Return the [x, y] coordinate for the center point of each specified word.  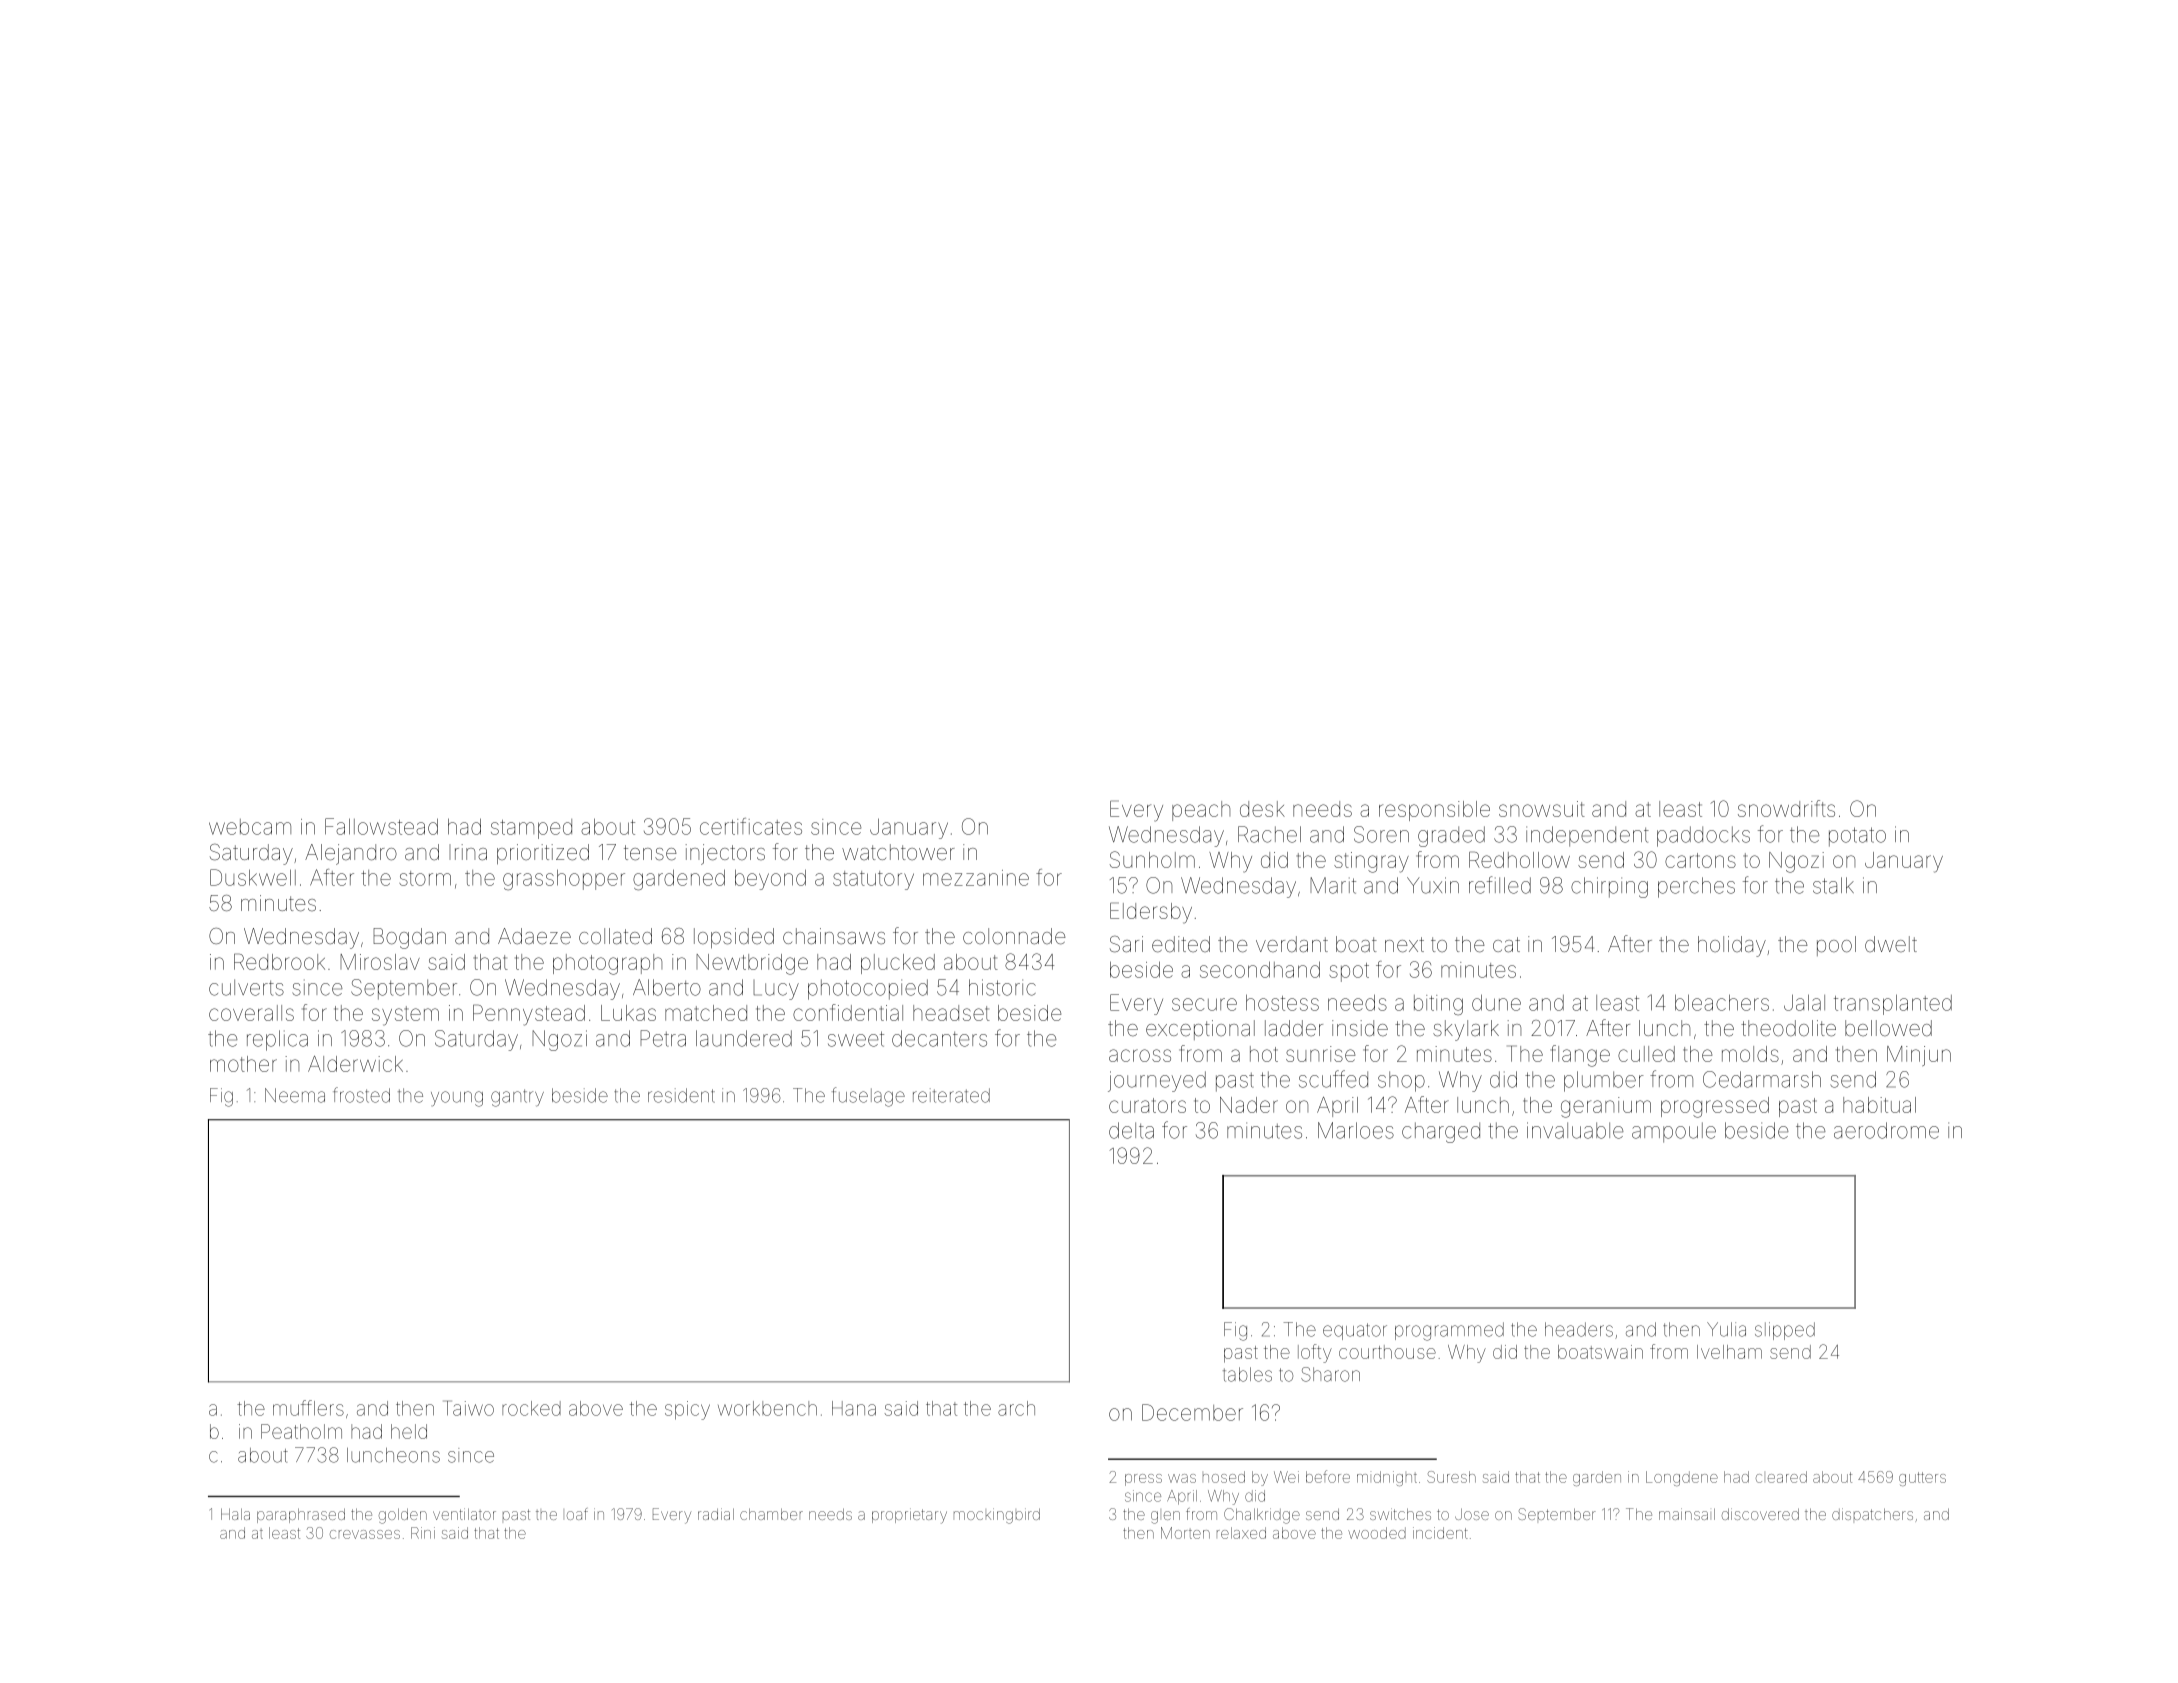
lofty [1315, 1353]
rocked [531, 1408]
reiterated [951, 1095]
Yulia [1726, 1329]
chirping [1609, 887]
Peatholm [301, 1431]
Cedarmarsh [1762, 1079]
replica [277, 1040]
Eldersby [1151, 913]
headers [1579, 1329]
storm [425, 878]
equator [1355, 1331]
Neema [295, 1095]
